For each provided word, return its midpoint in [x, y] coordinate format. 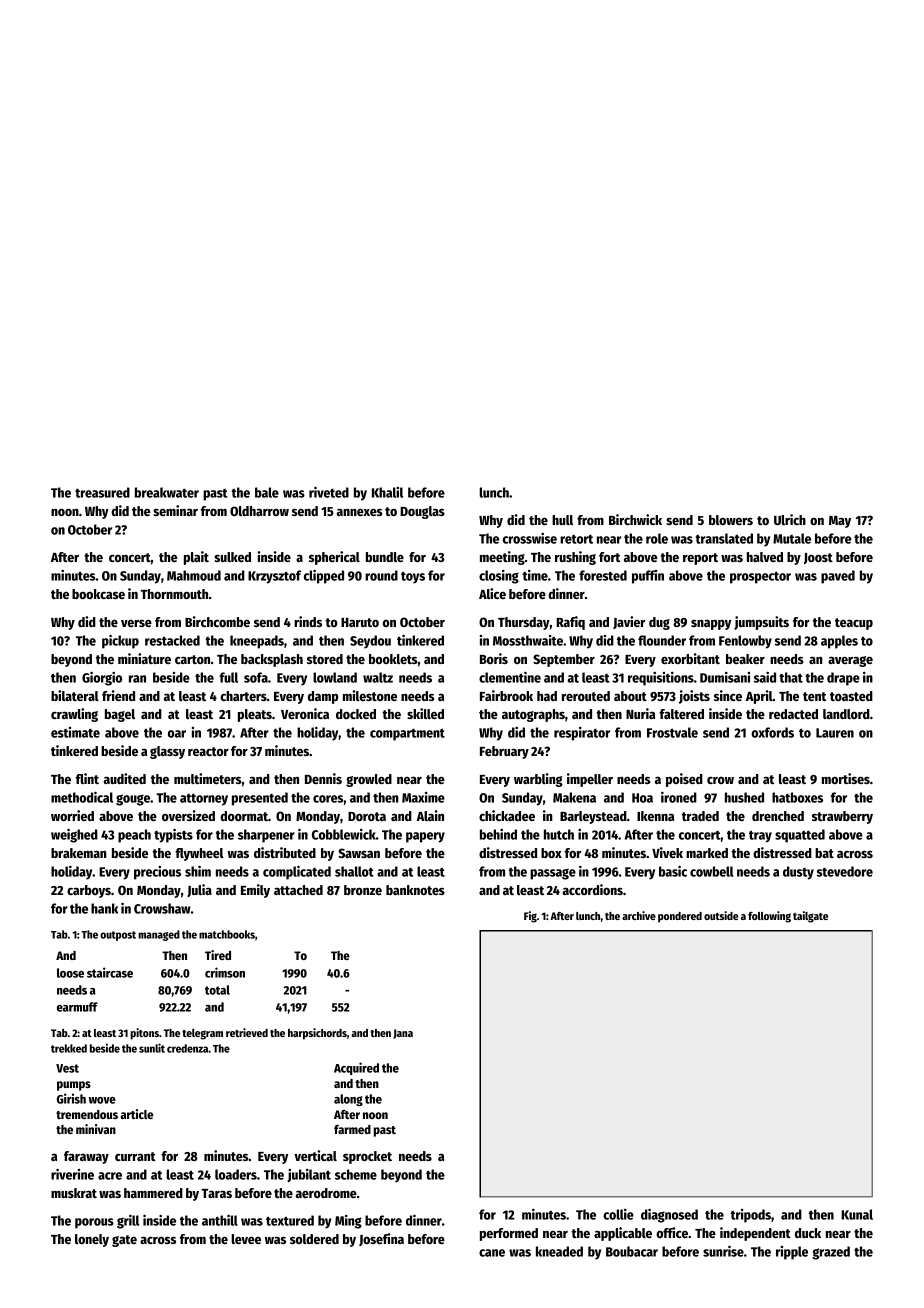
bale [267, 492]
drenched [778, 816]
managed [159, 935]
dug [659, 623]
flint [87, 778]
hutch [559, 834]
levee [246, 1239]
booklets [393, 659]
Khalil [387, 492]
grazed [831, 1253]
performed [509, 1234]
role [657, 538]
